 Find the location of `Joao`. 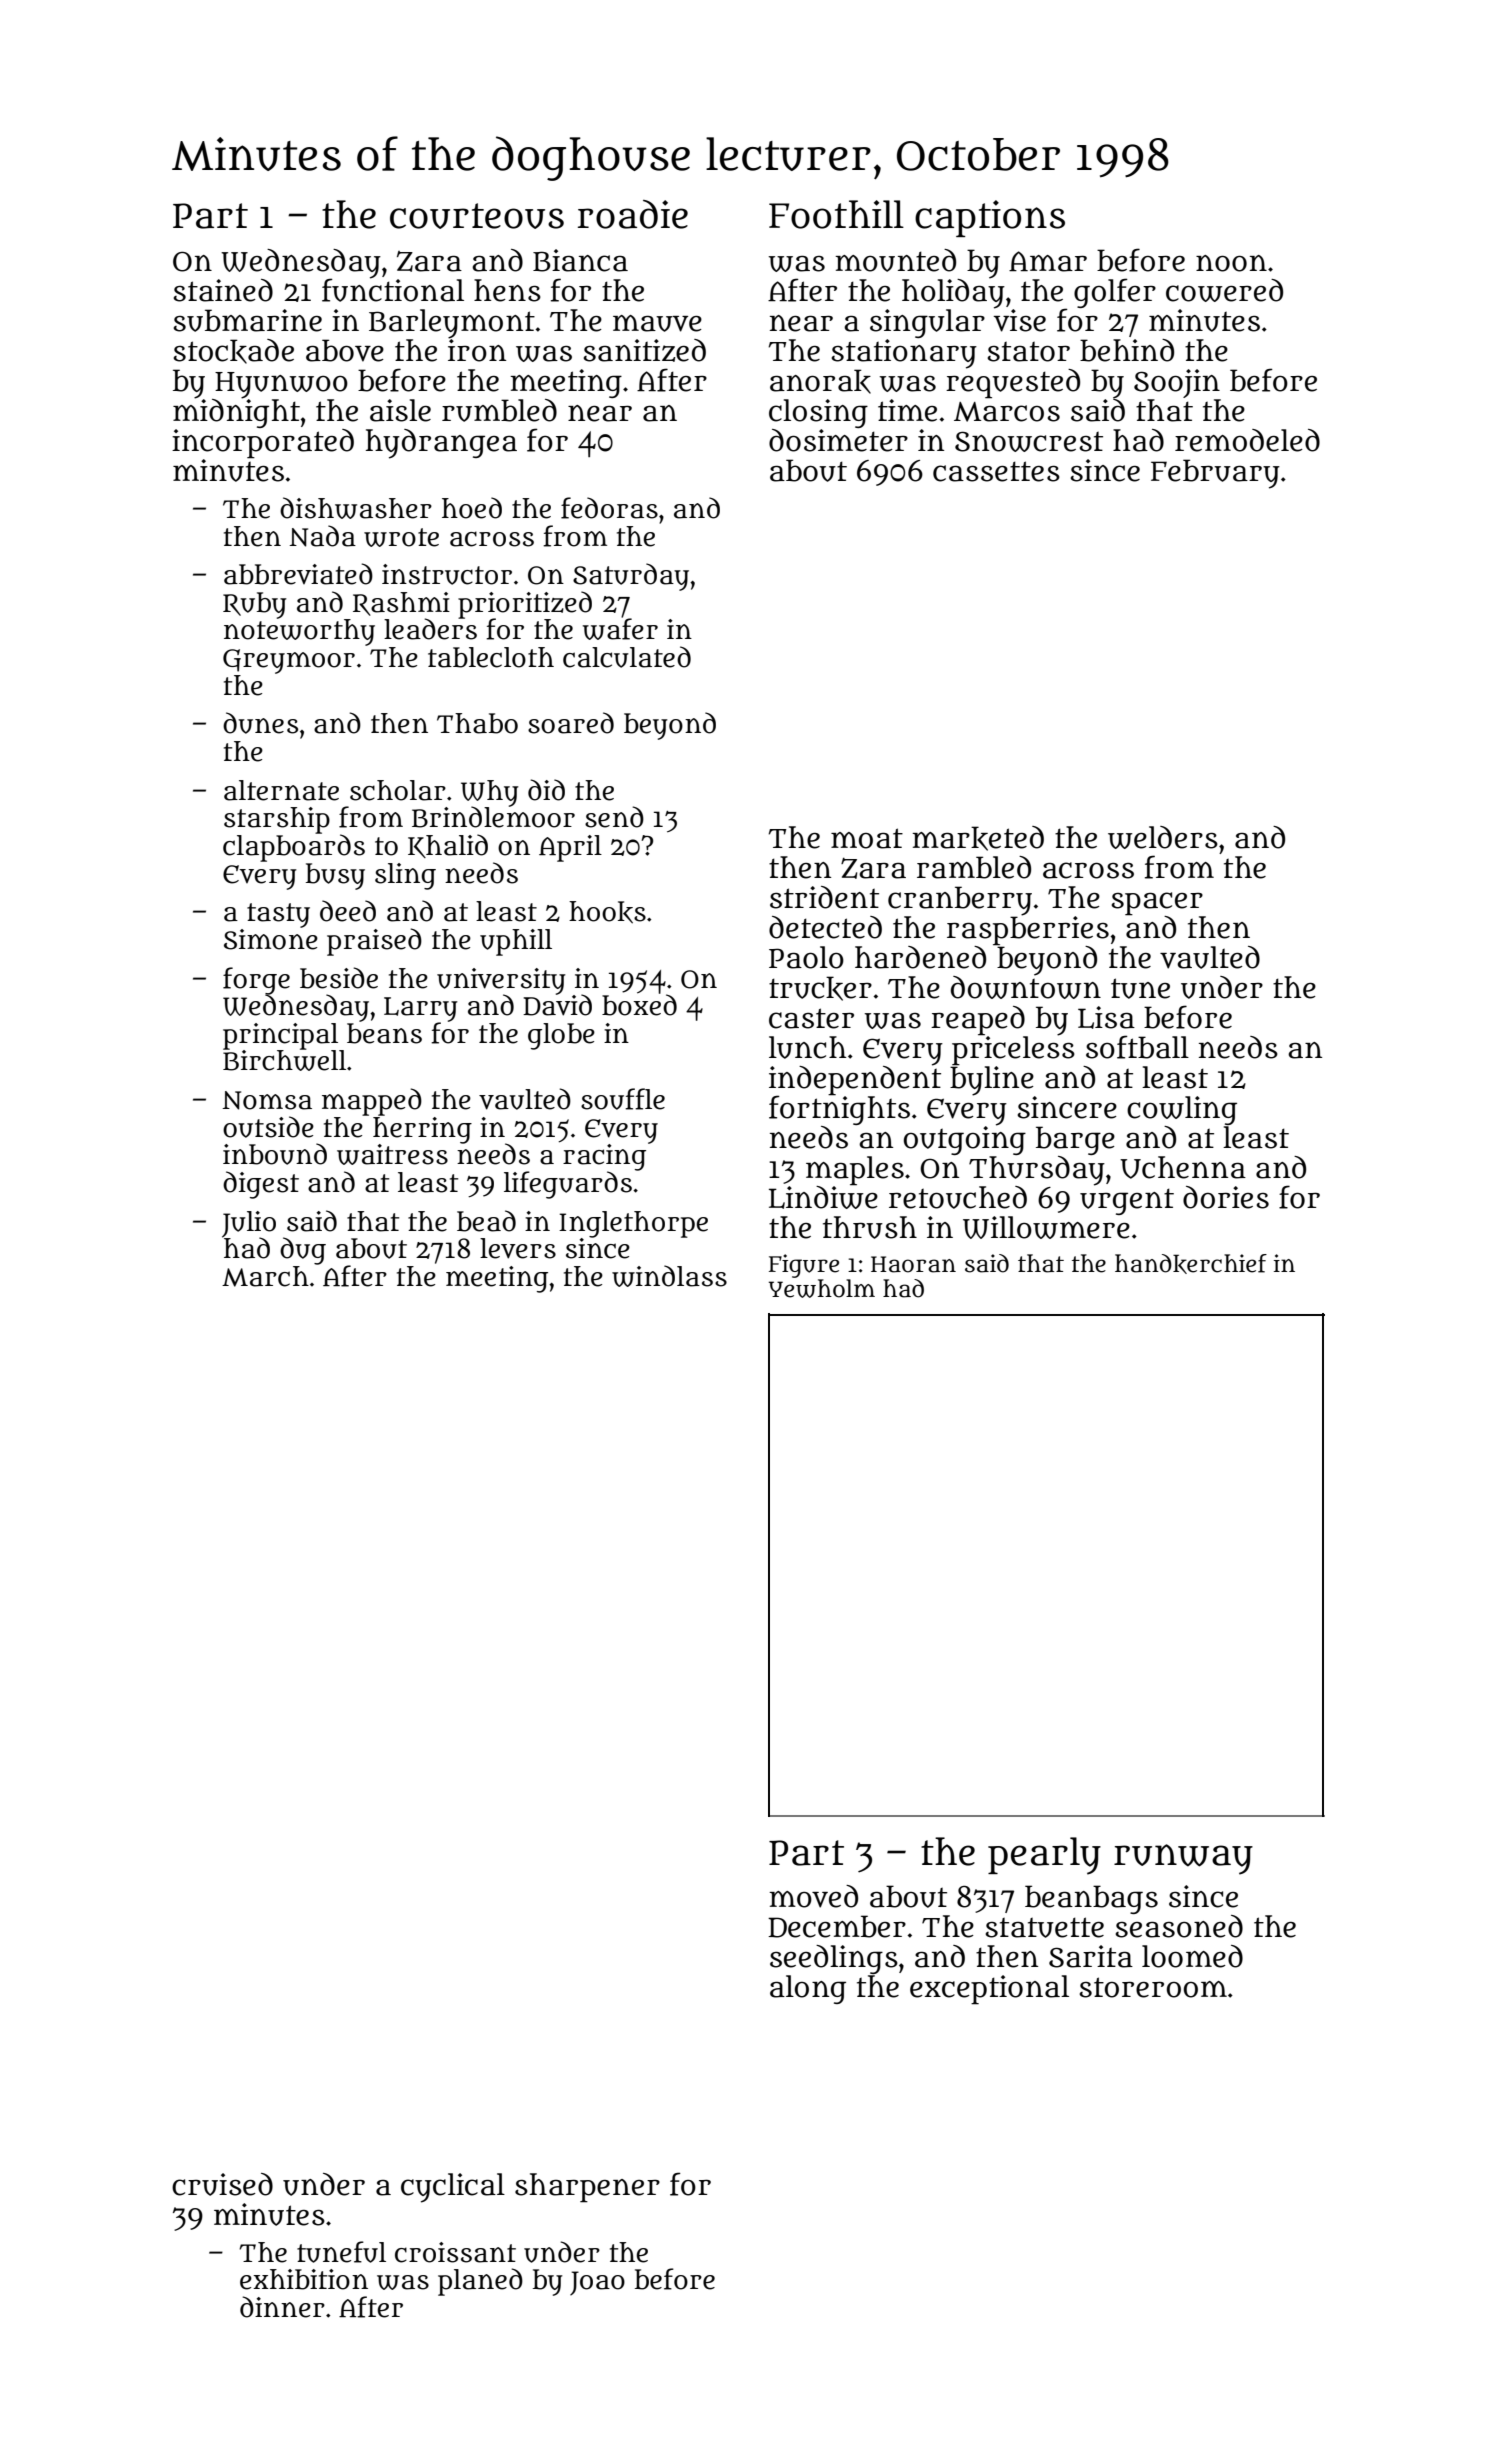

Joao is located at coordinates (597, 2283).
